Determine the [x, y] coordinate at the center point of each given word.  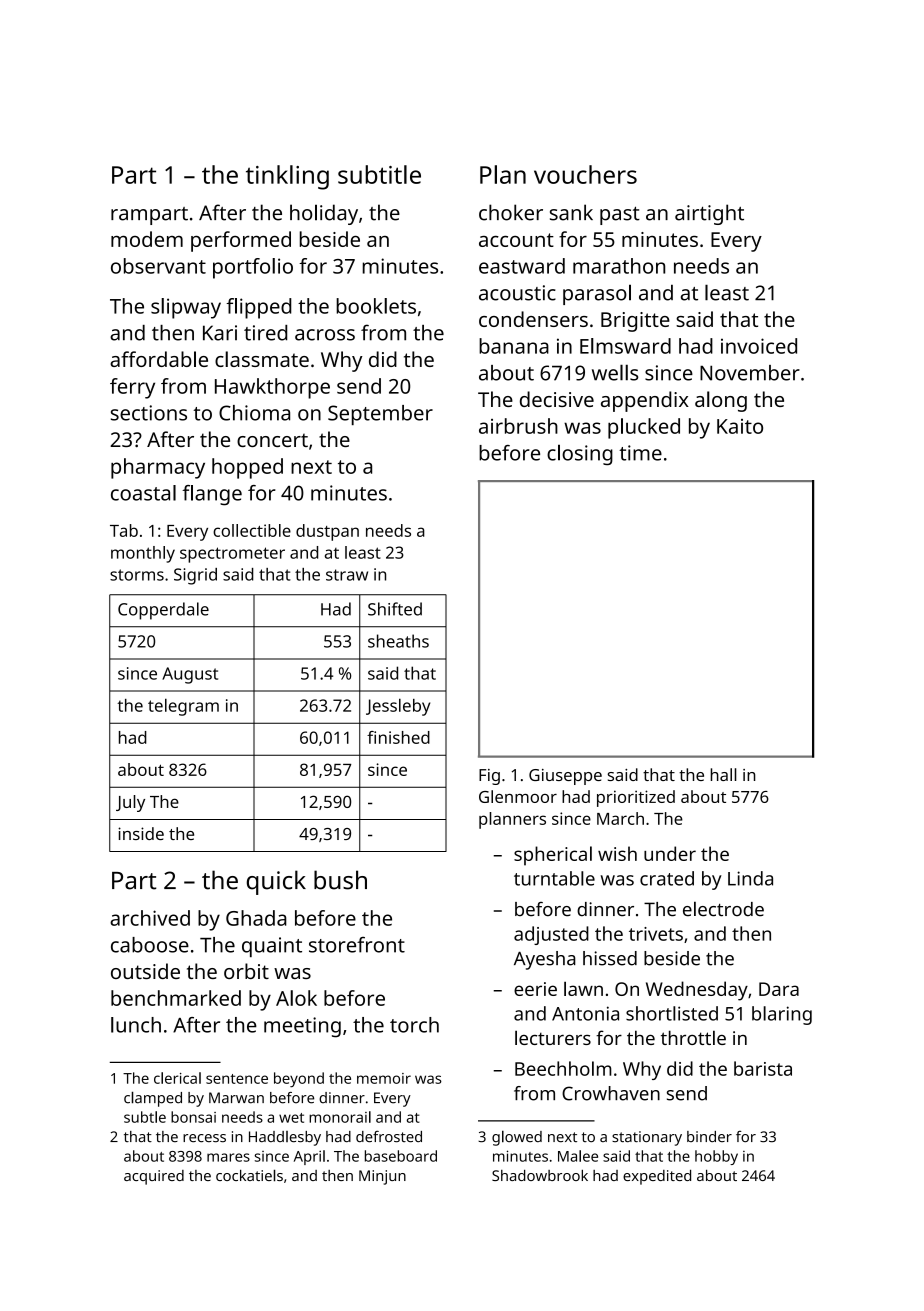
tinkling [287, 177]
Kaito [740, 426]
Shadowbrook [540, 1175]
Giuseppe [565, 777]
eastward [522, 266]
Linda [750, 878]
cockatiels [249, 1175]
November [750, 373]
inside [141, 833]
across [325, 335]
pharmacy [158, 468]
